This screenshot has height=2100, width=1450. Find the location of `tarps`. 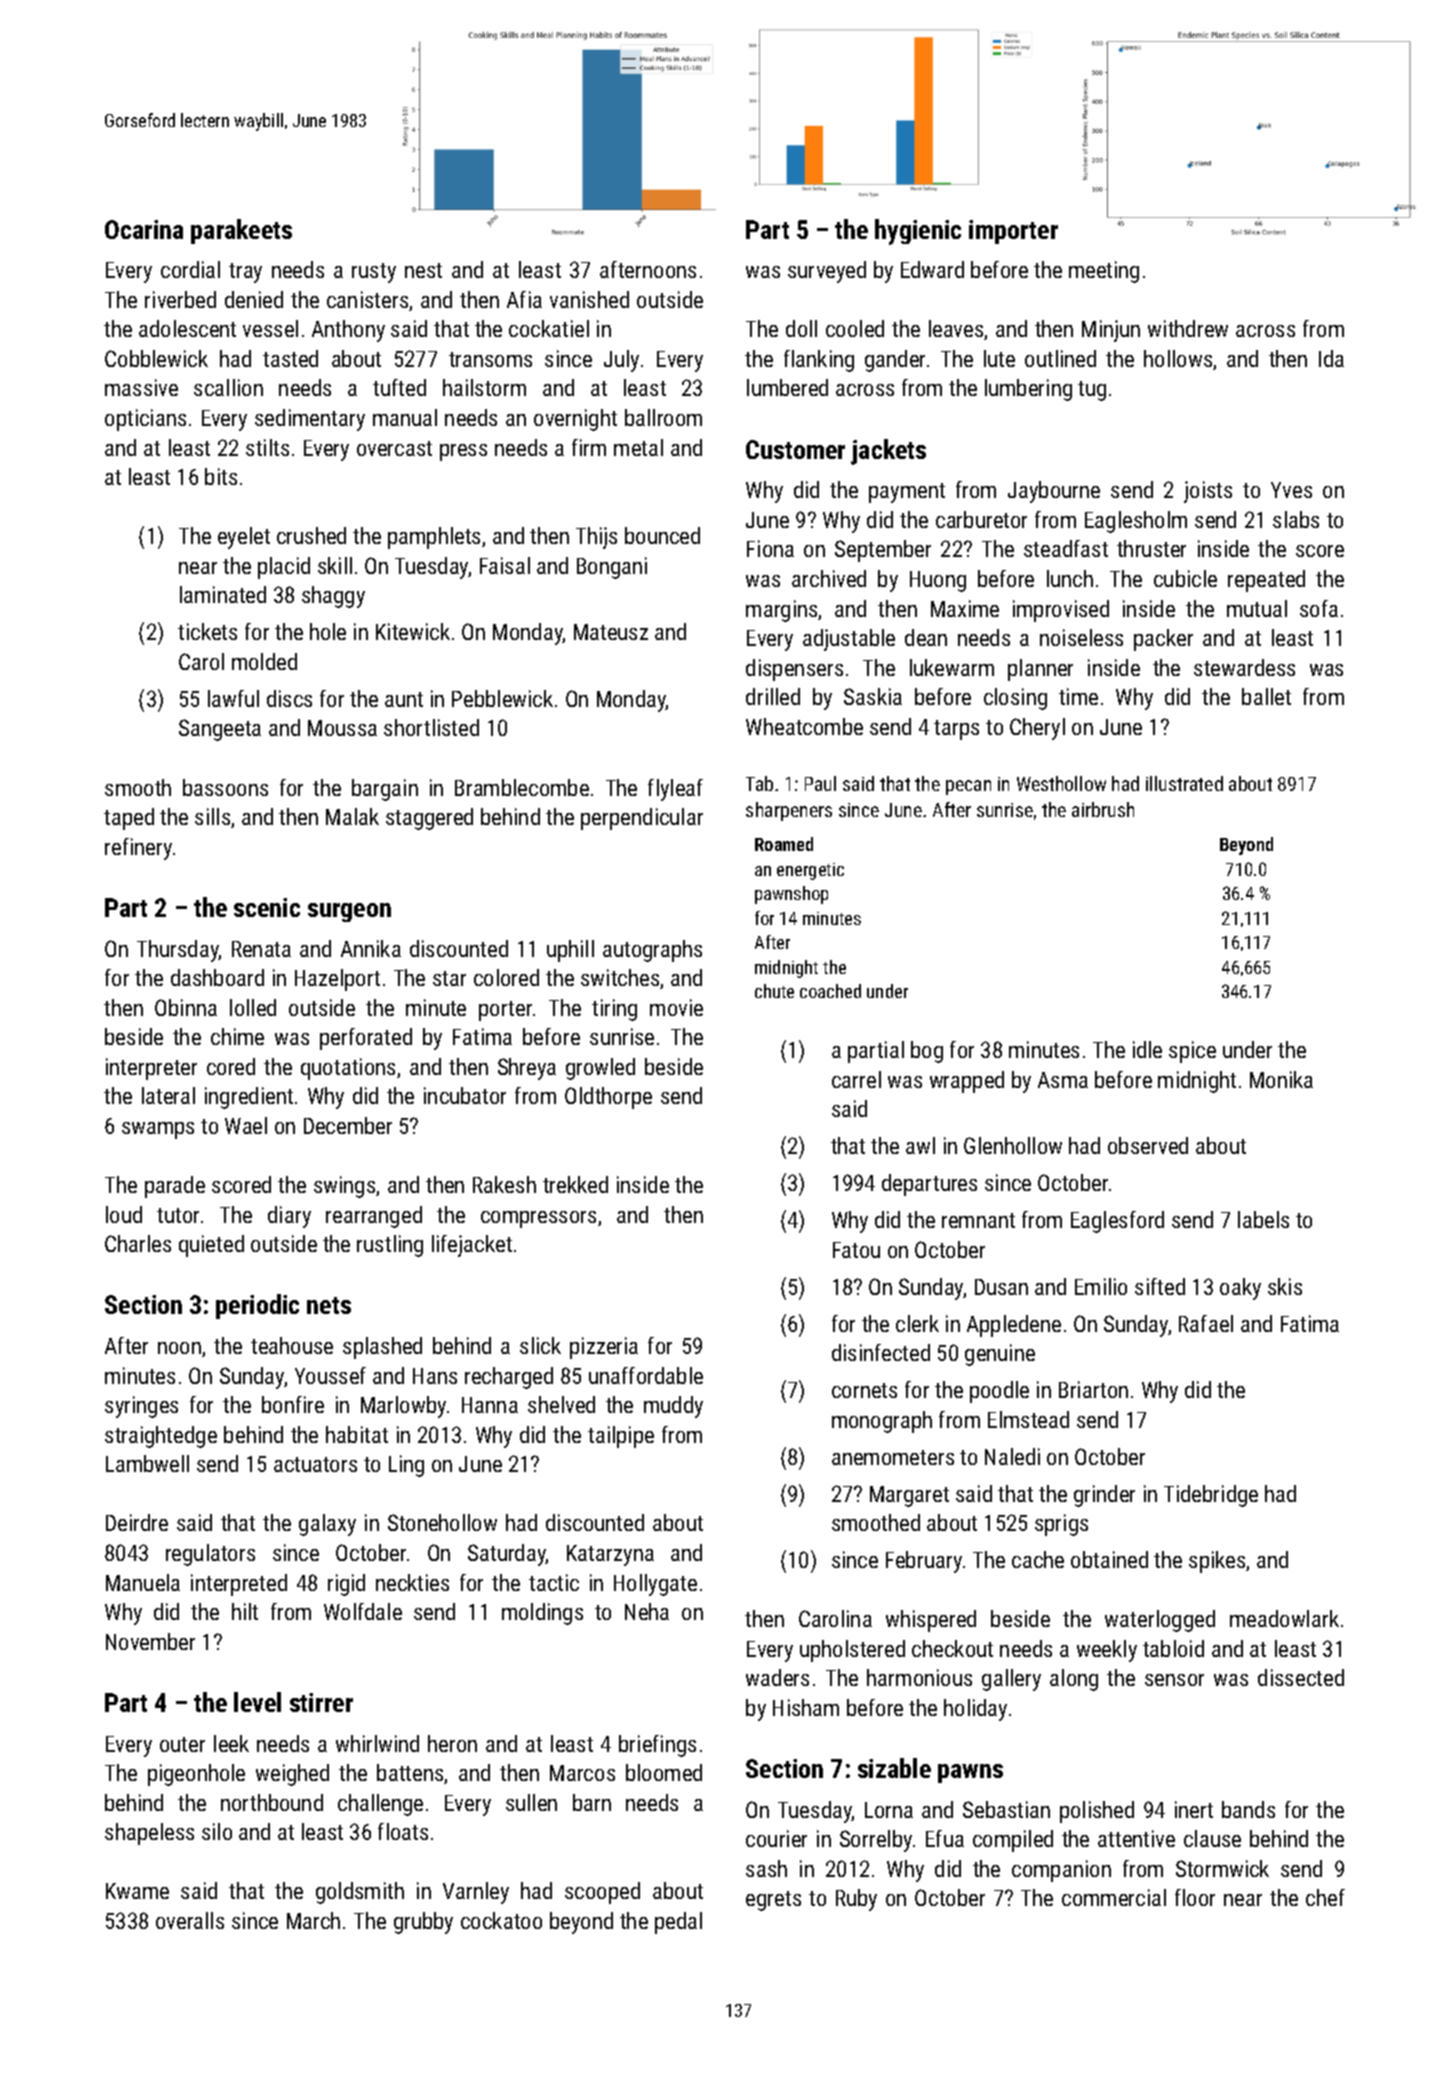

tarps is located at coordinates (956, 730).
